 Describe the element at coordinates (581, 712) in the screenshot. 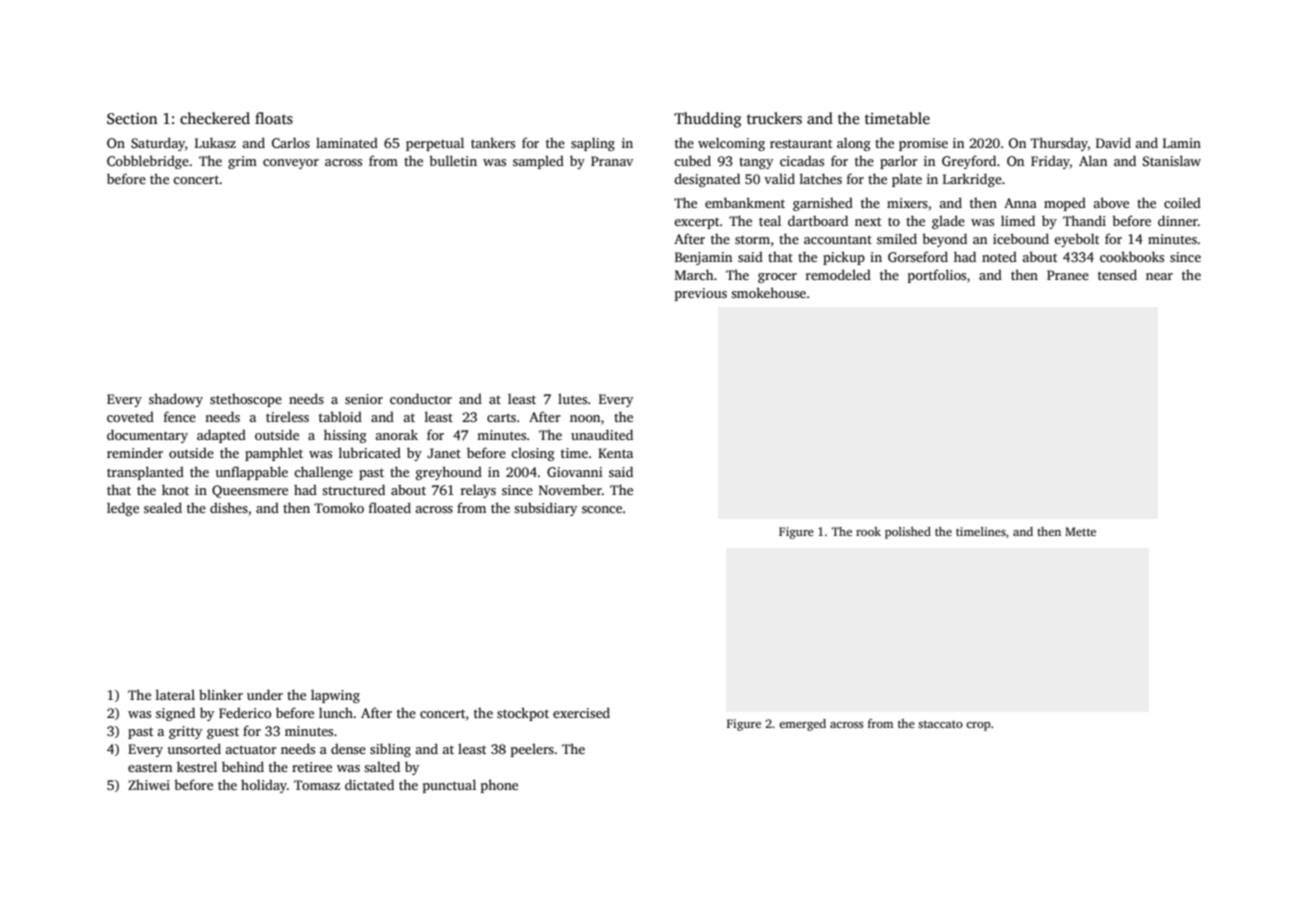

I see `exercised` at that location.
